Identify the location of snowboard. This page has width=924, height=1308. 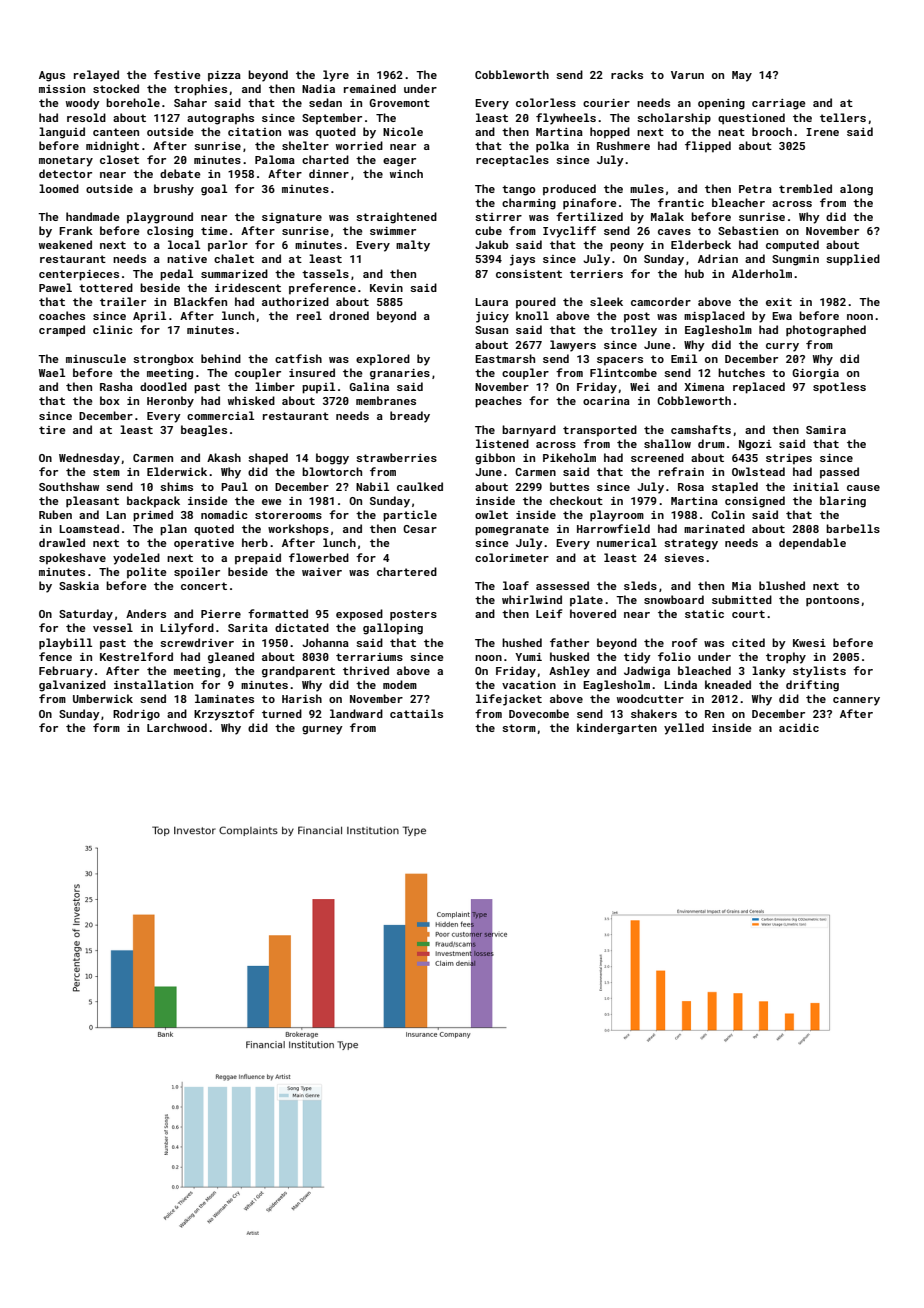
(674, 599).
